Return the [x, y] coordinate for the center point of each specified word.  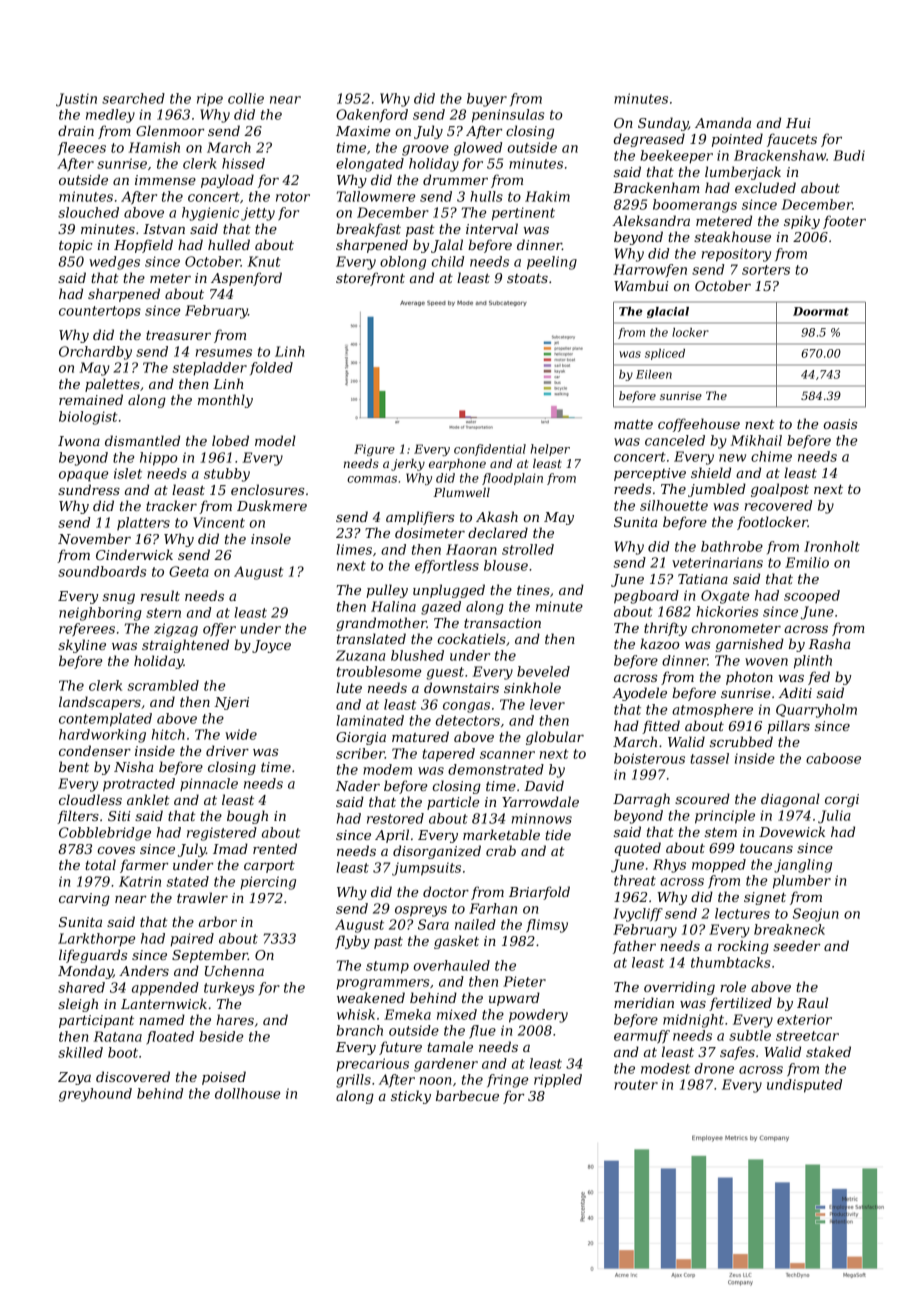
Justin [76, 100]
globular [555, 738]
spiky [802, 222]
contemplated [105, 720]
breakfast [368, 230]
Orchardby [95, 353]
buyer [487, 100]
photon [749, 678]
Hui [798, 123]
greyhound [95, 1095]
